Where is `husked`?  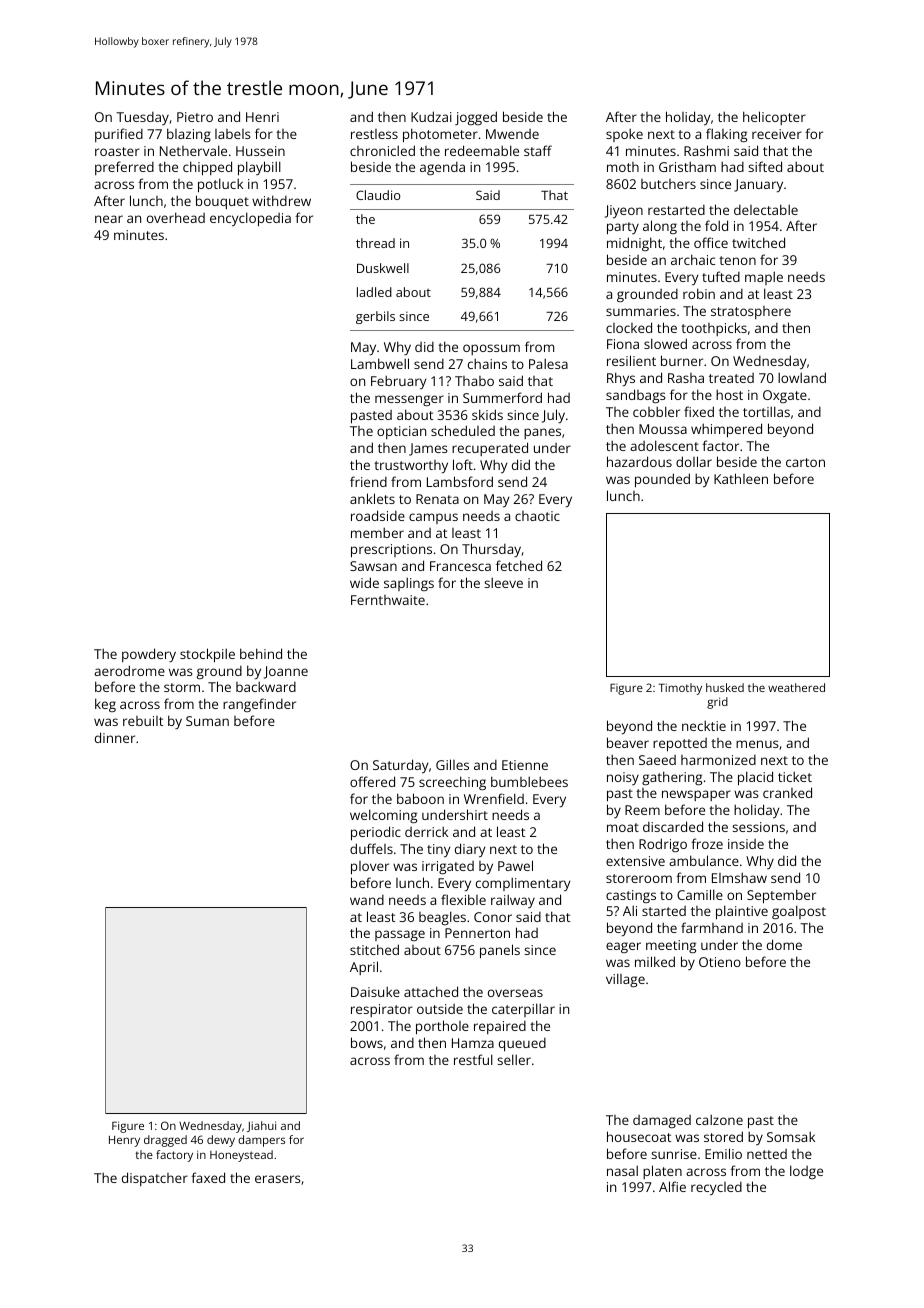 husked is located at coordinates (725, 687).
